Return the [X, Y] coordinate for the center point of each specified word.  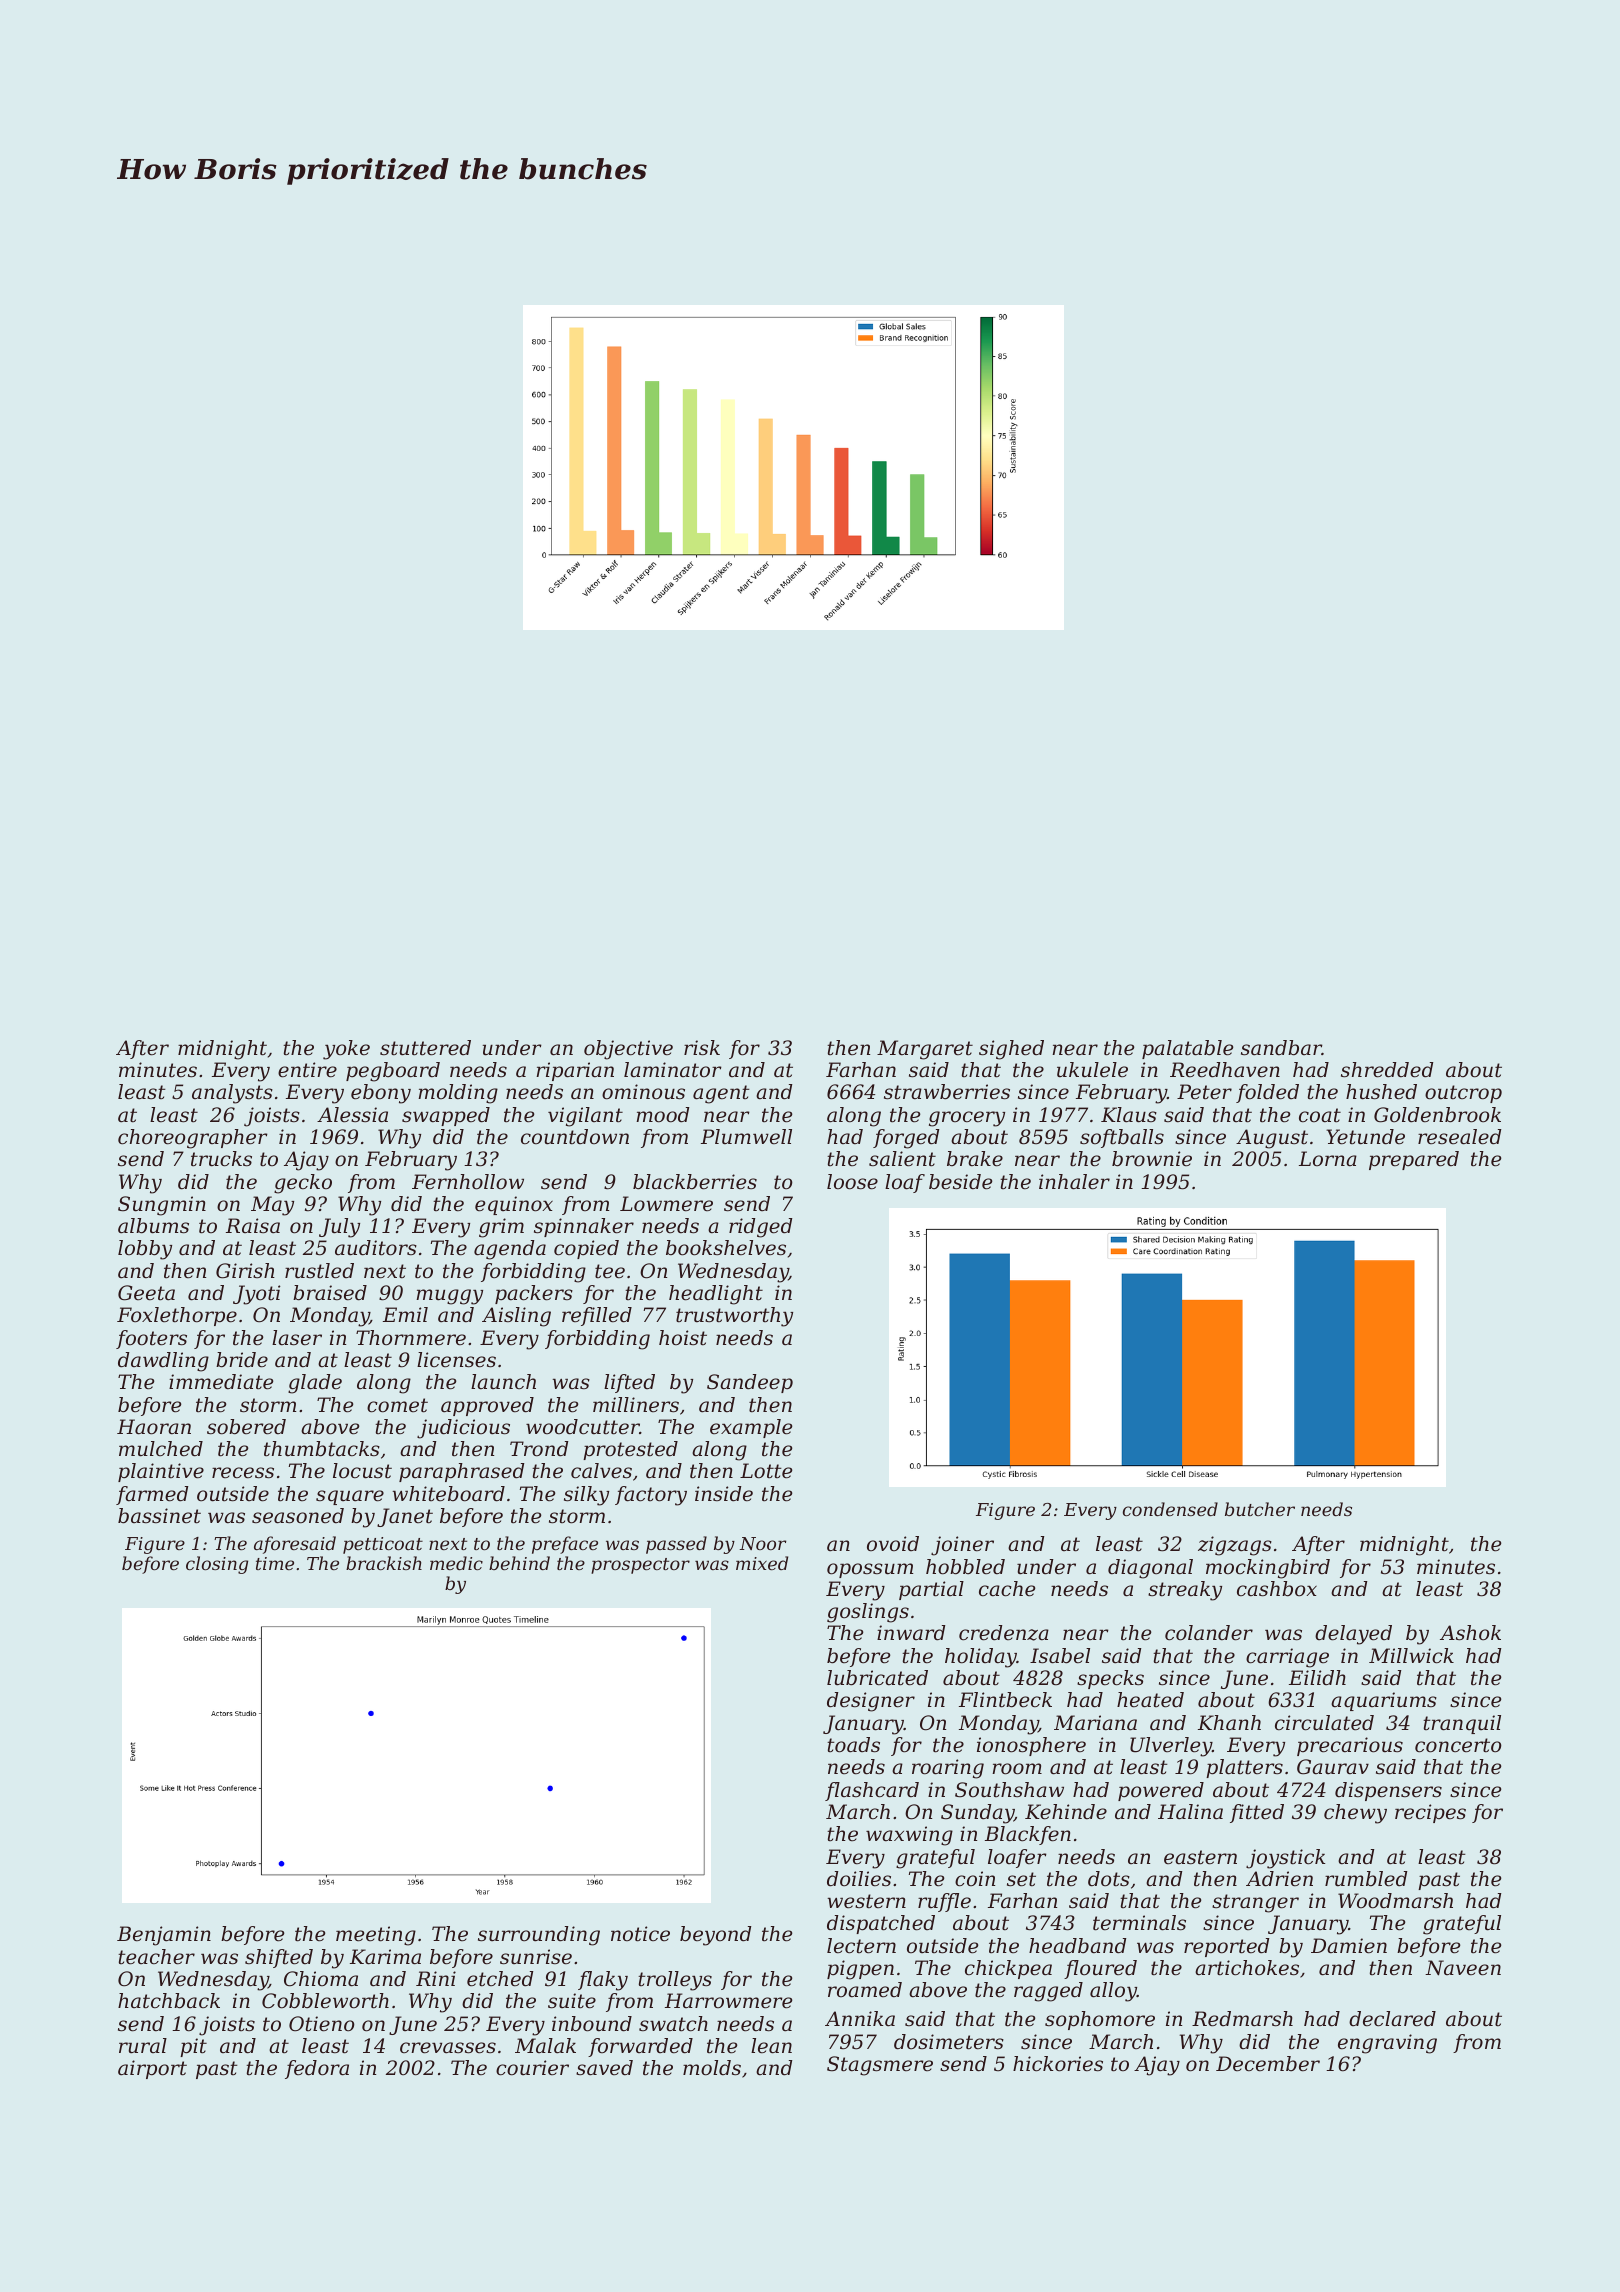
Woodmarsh [1395, 1901]
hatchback [169, 2001]
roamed [865, 1989]
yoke [346, 1050]
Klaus [1129, 1115]
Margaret [925, 1050]
